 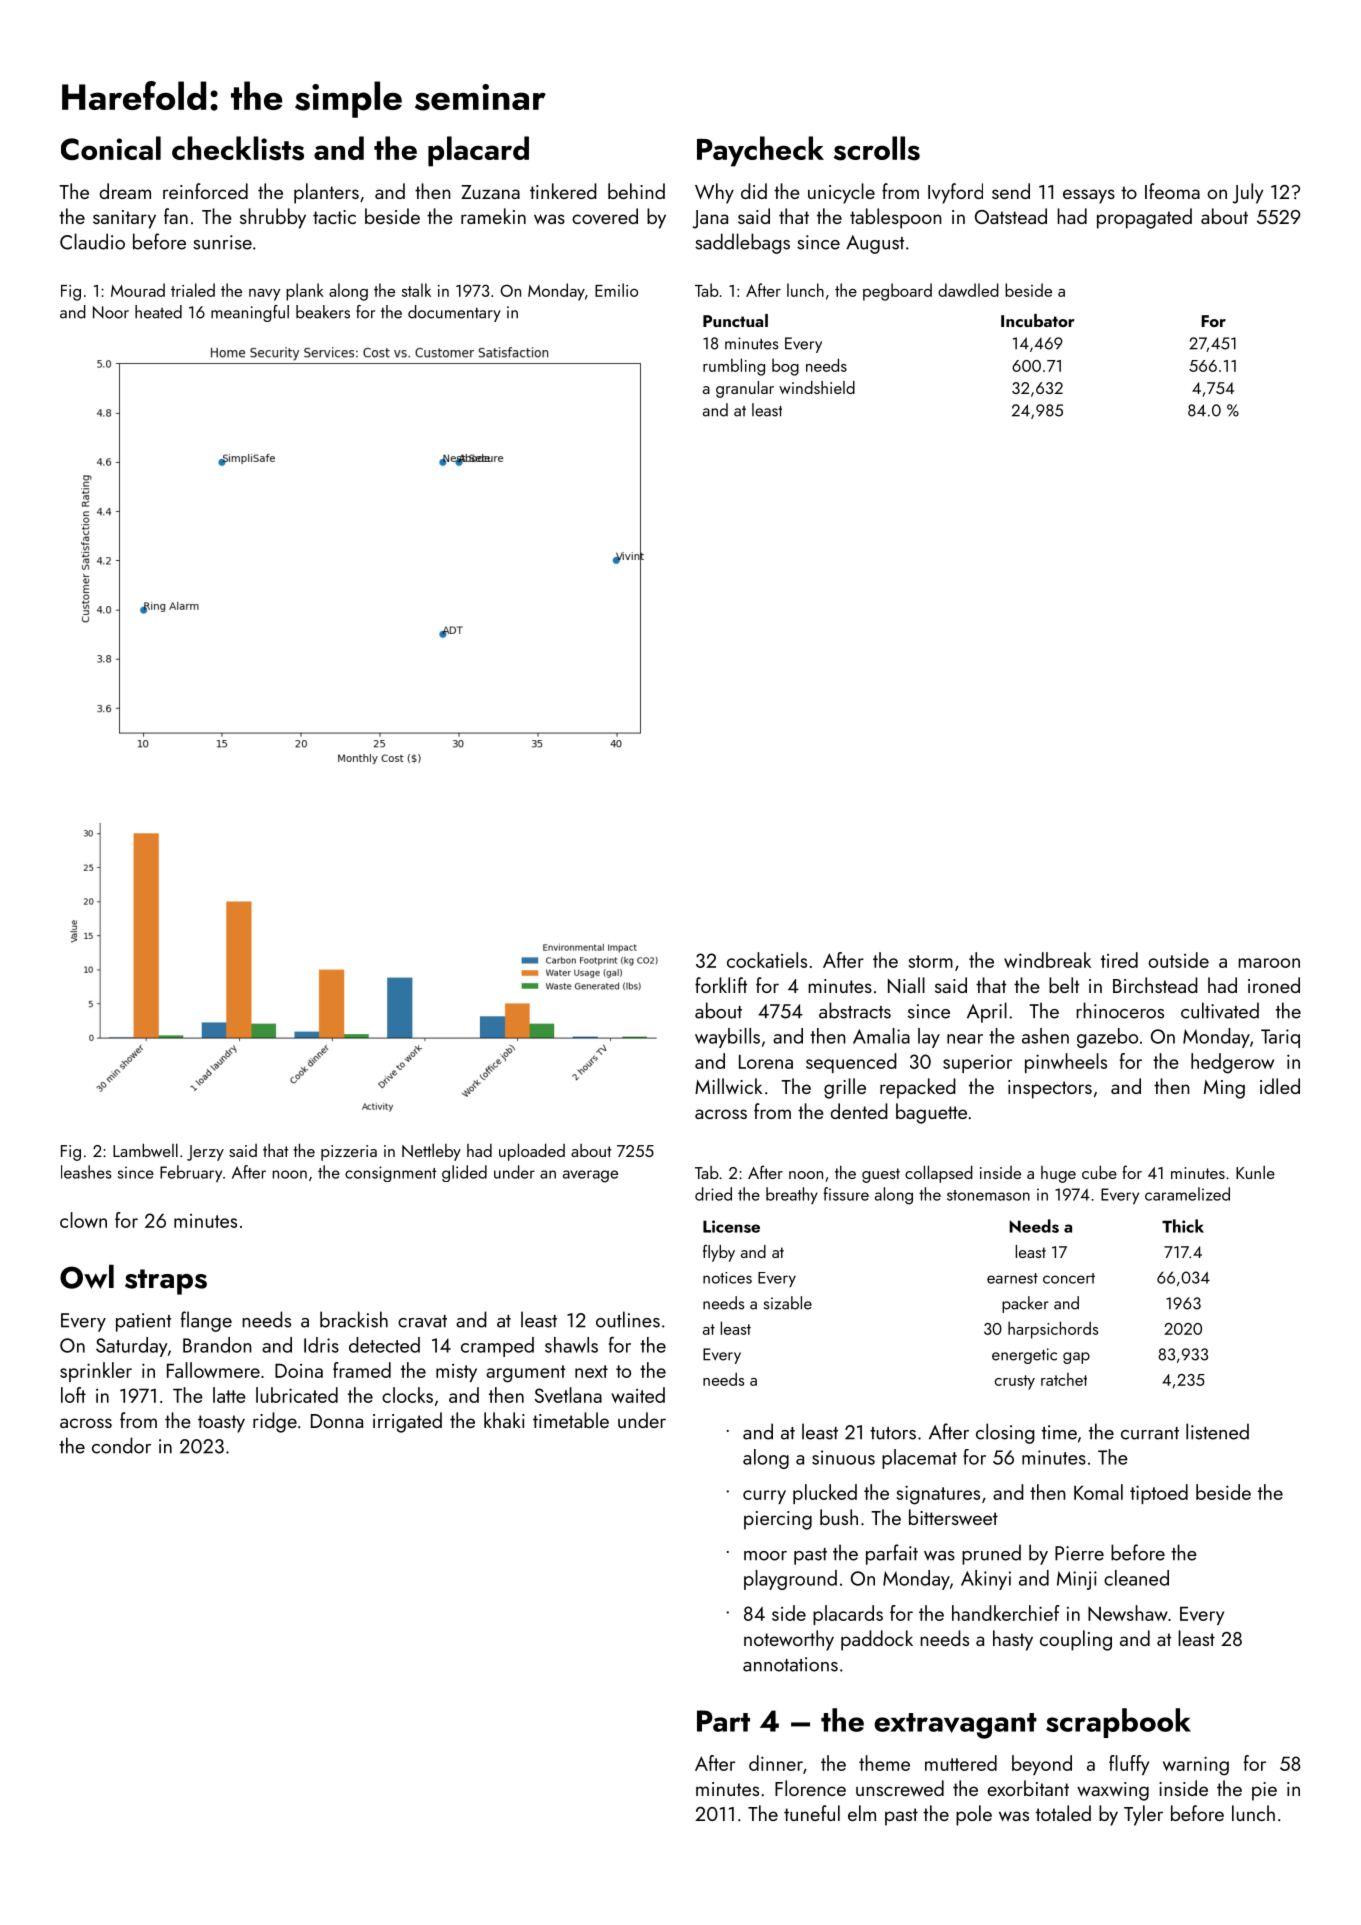 What do you see at coordinates (121, 1445) in the page?
I see `condor` at bounding box center [121, 1445].
